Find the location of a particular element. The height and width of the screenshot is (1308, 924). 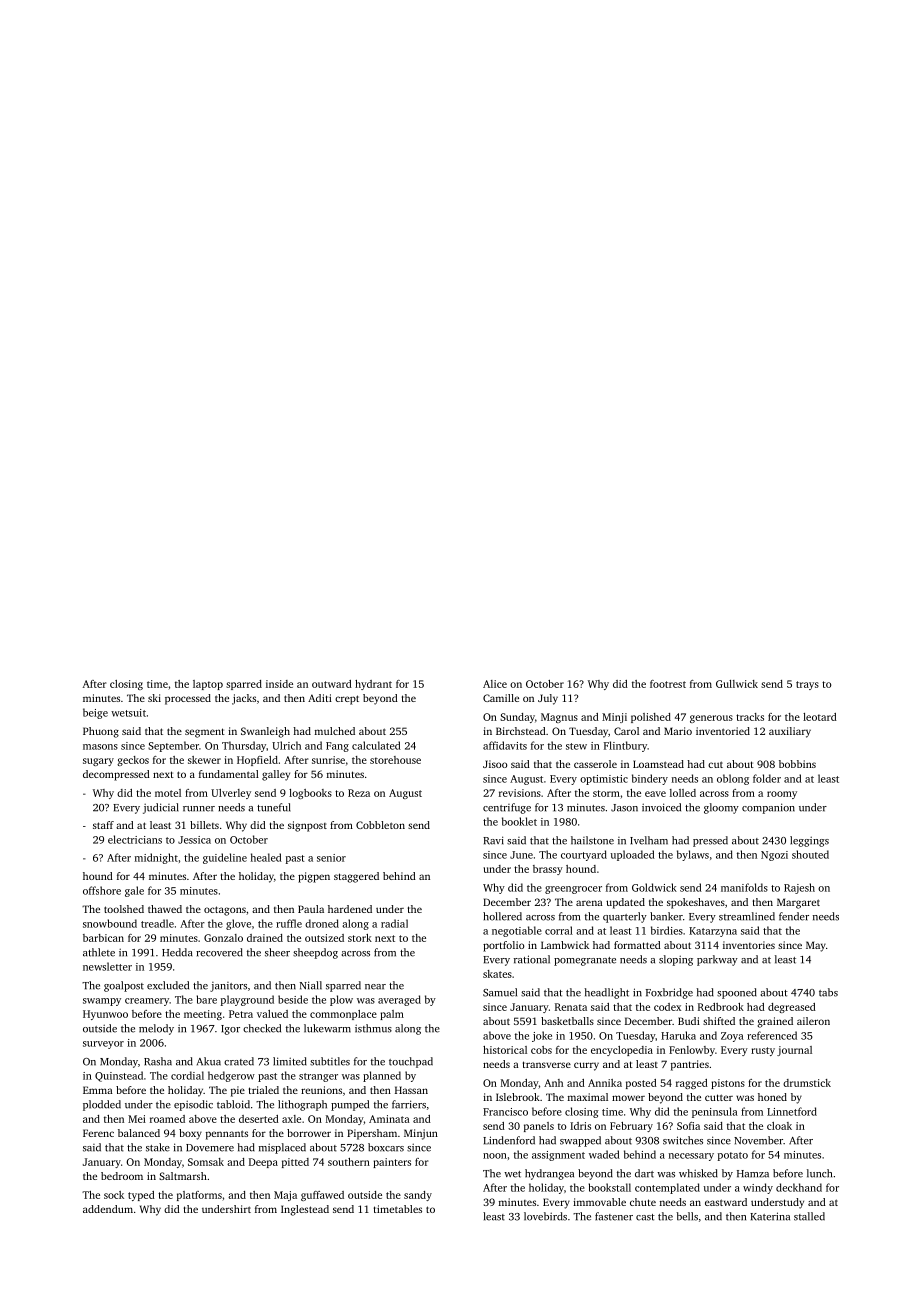

Alice is located at coordinates (495, 684).
